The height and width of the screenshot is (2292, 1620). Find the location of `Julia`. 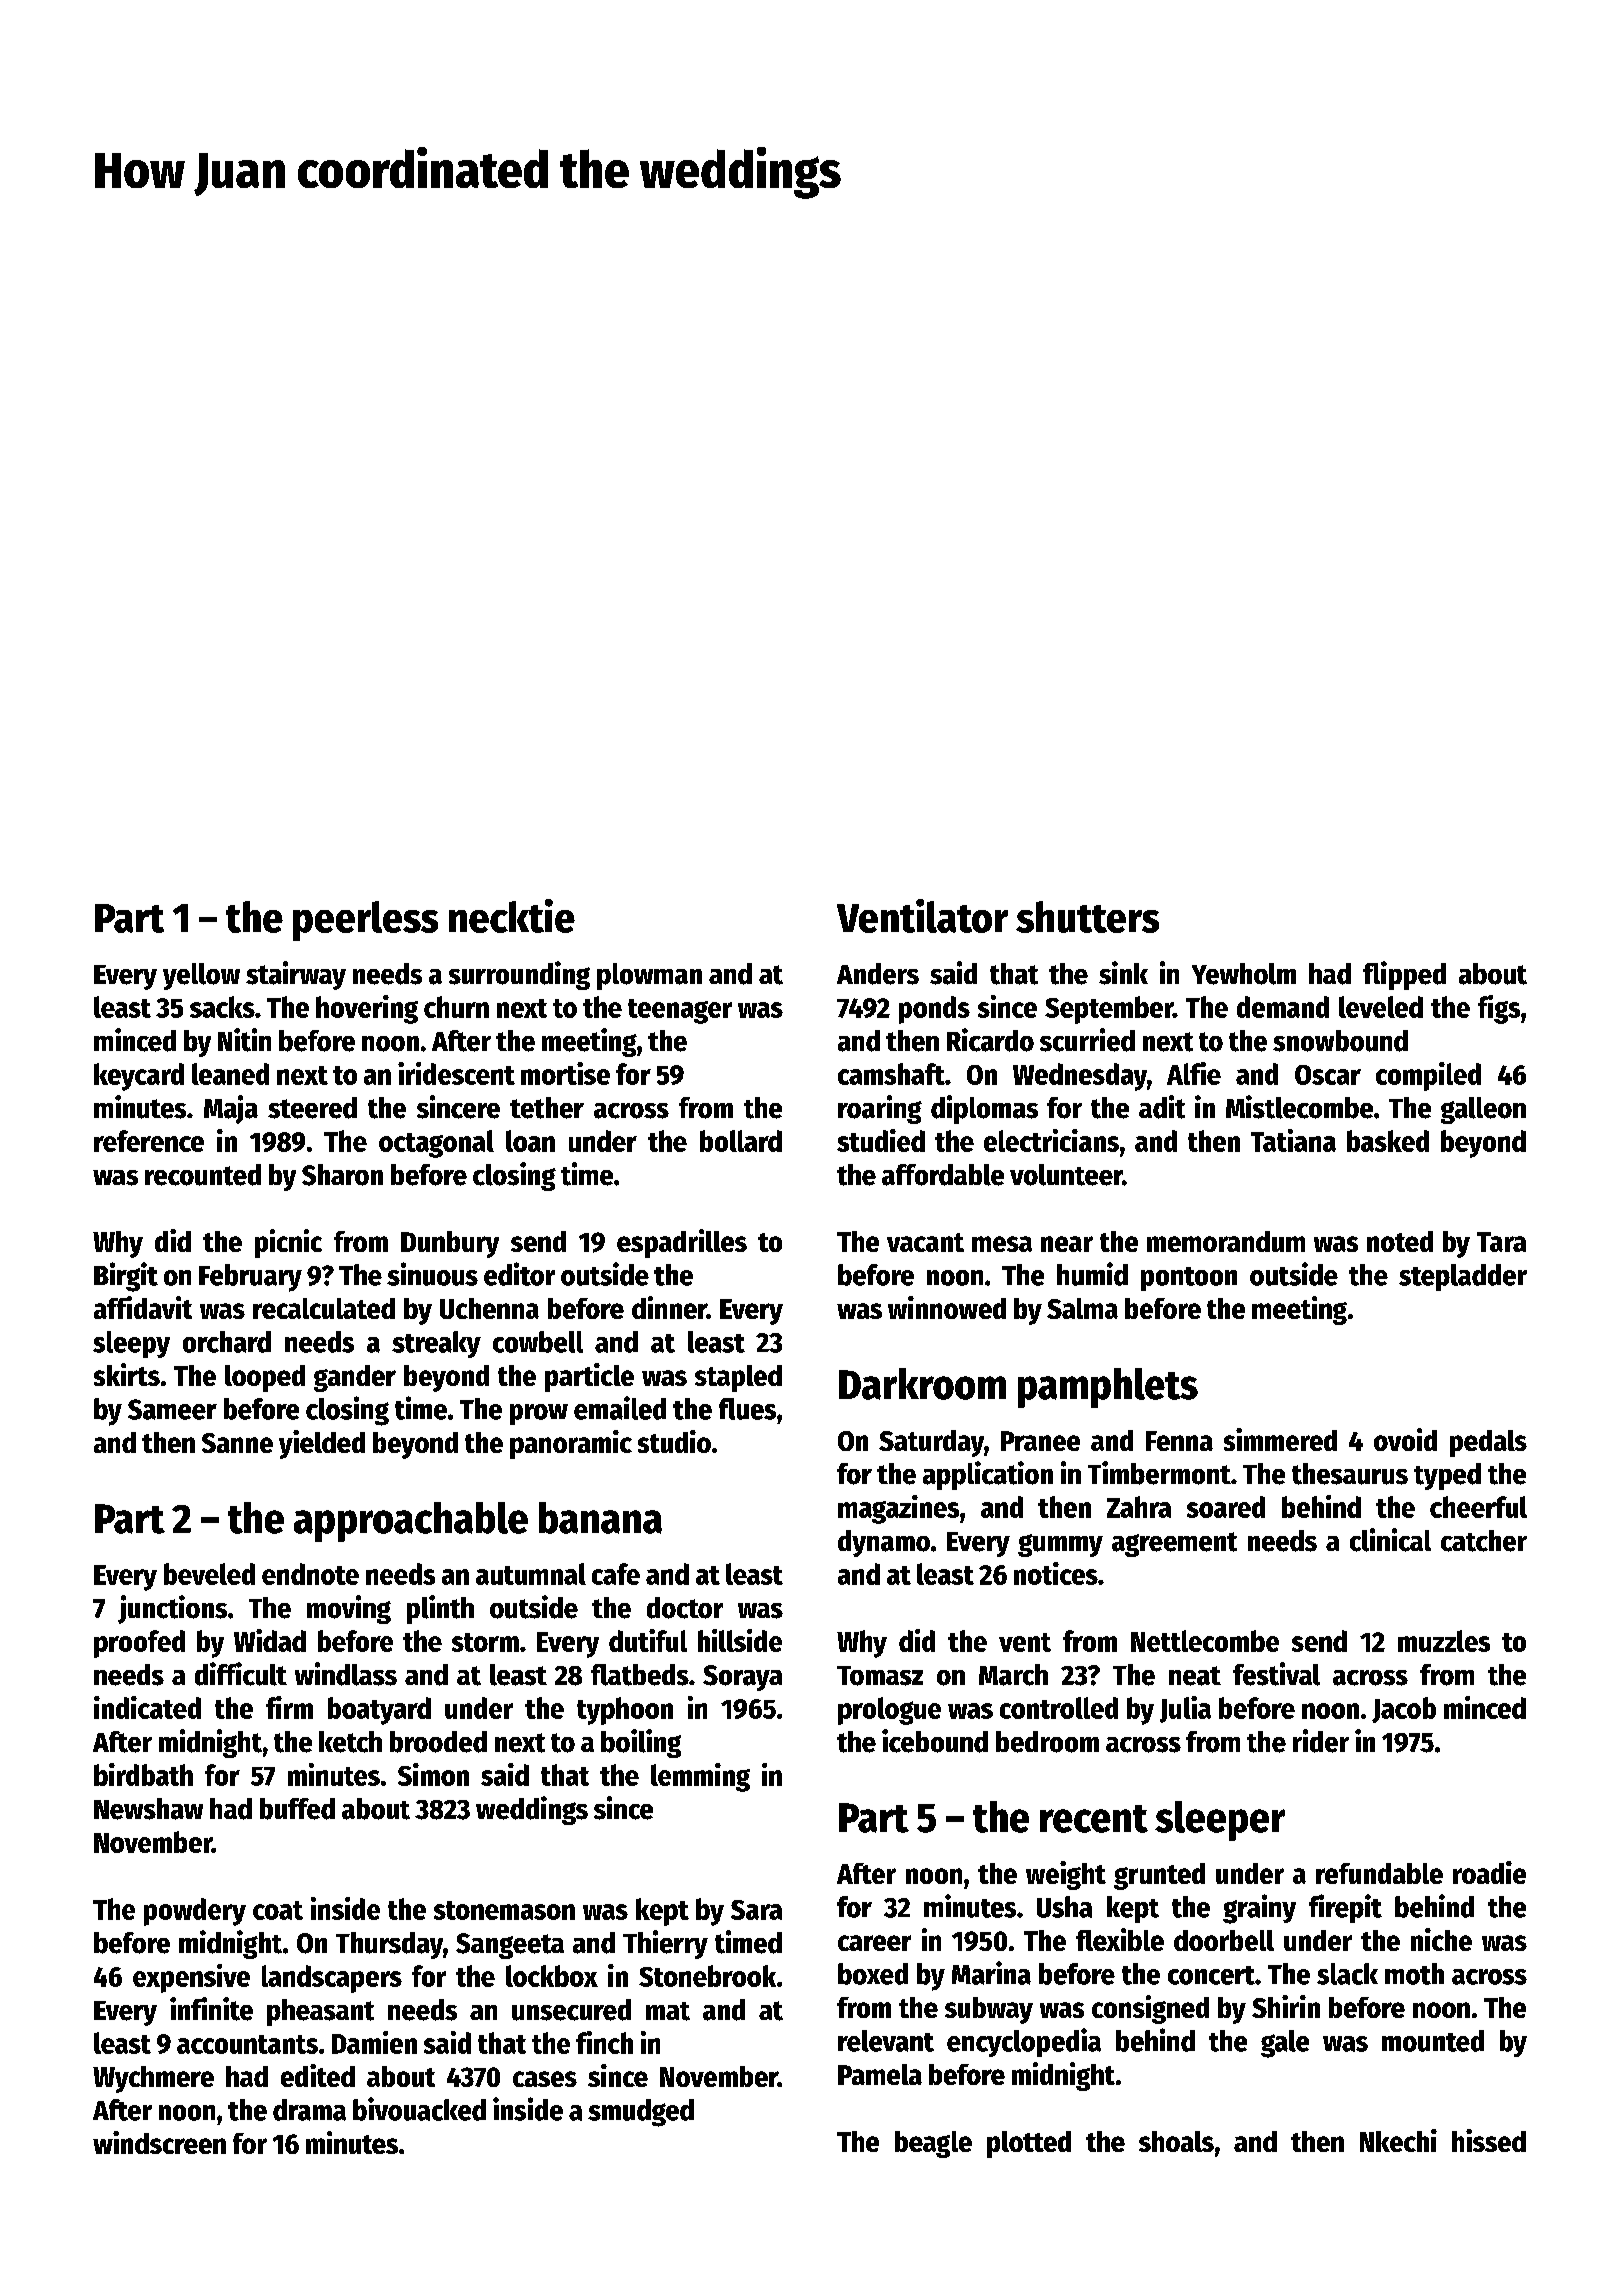

Julia is located at coordinates (1185, 1709).
